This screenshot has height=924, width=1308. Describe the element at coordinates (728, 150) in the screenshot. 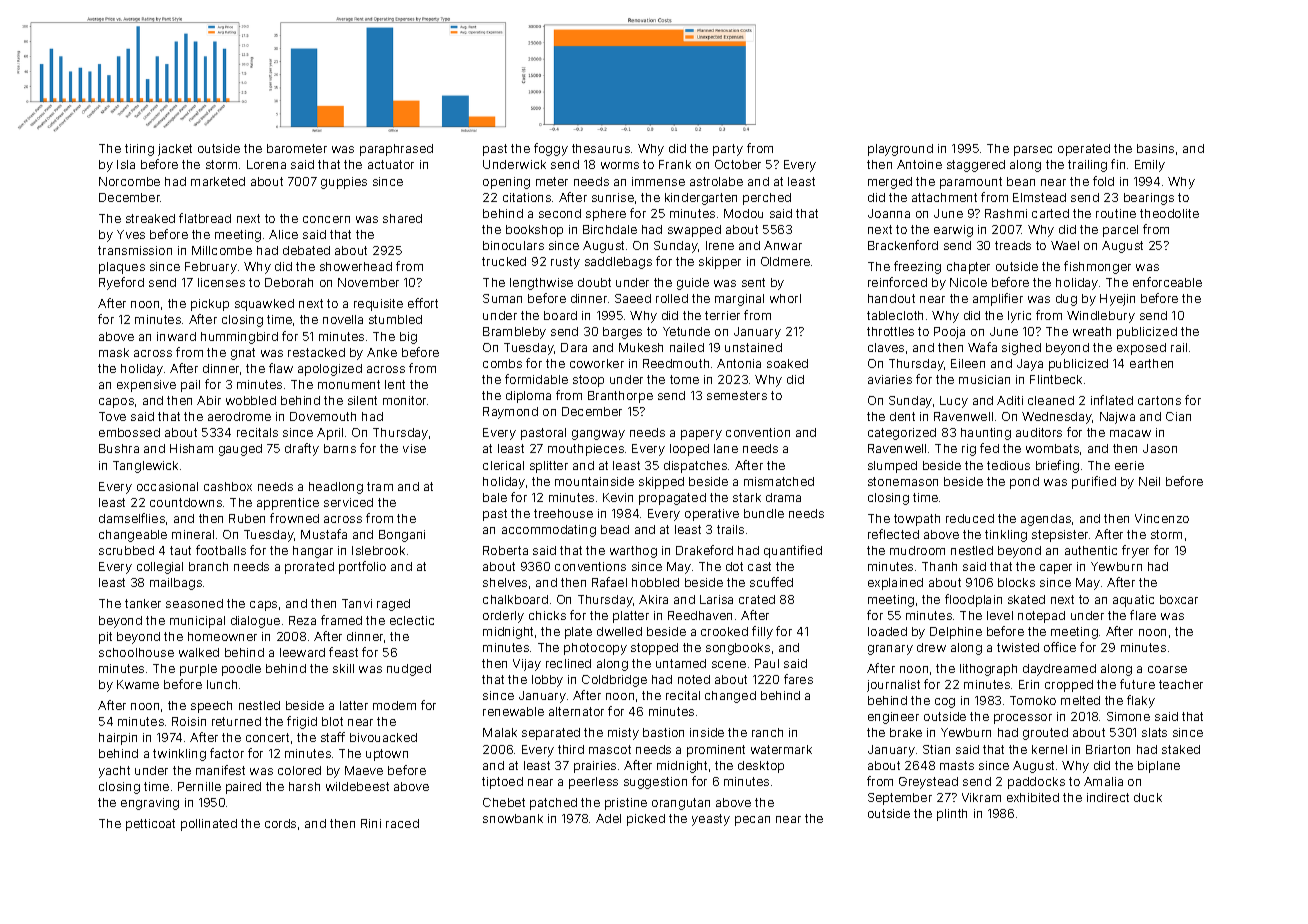

I see `party` at that location.
